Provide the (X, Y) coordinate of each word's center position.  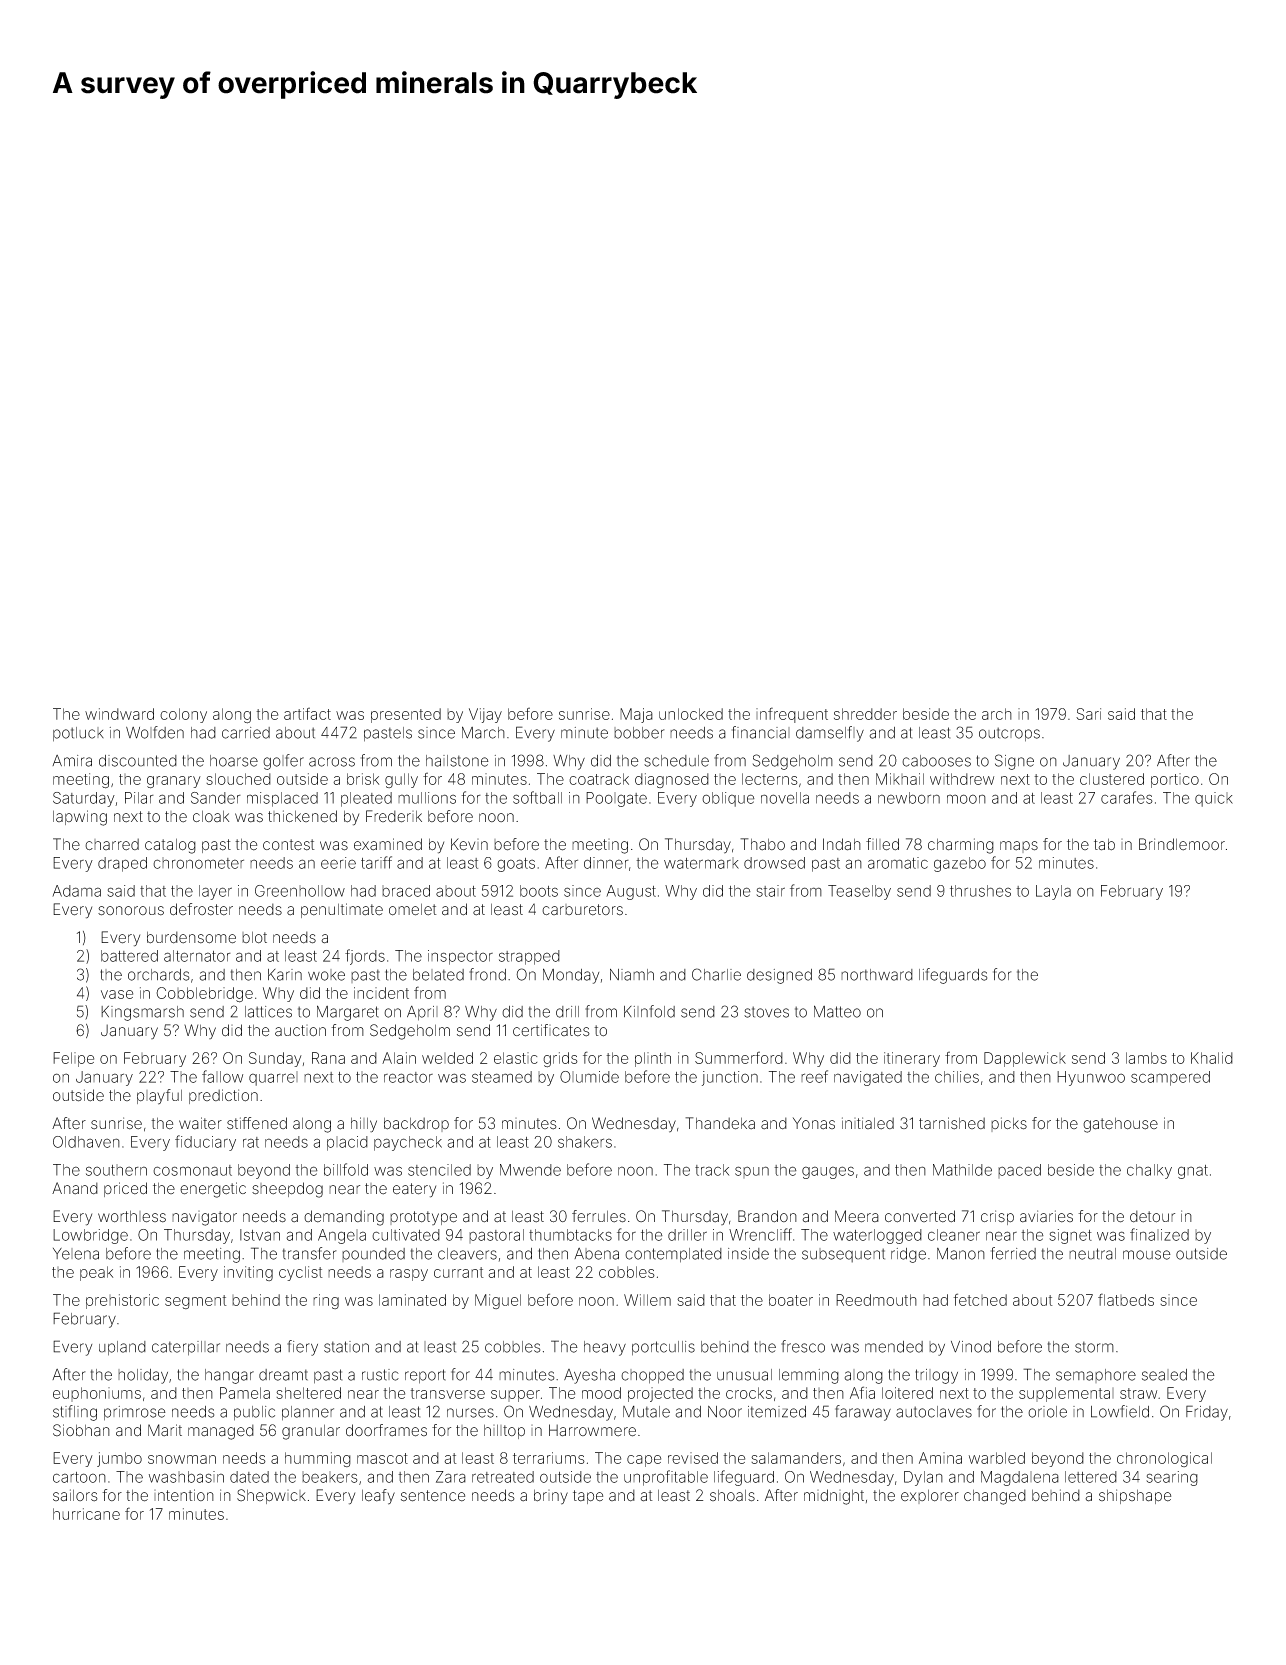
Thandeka (720, 1123)
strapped (529, 957)
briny (551, 1497)
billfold (346, 1169)
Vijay (485, 715)
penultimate (342, 910)
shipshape (1135, 1496)
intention (184, 1495)
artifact (307, 713)
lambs (1146, 1058)
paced (1019, 1171)
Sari (1088, 714)
